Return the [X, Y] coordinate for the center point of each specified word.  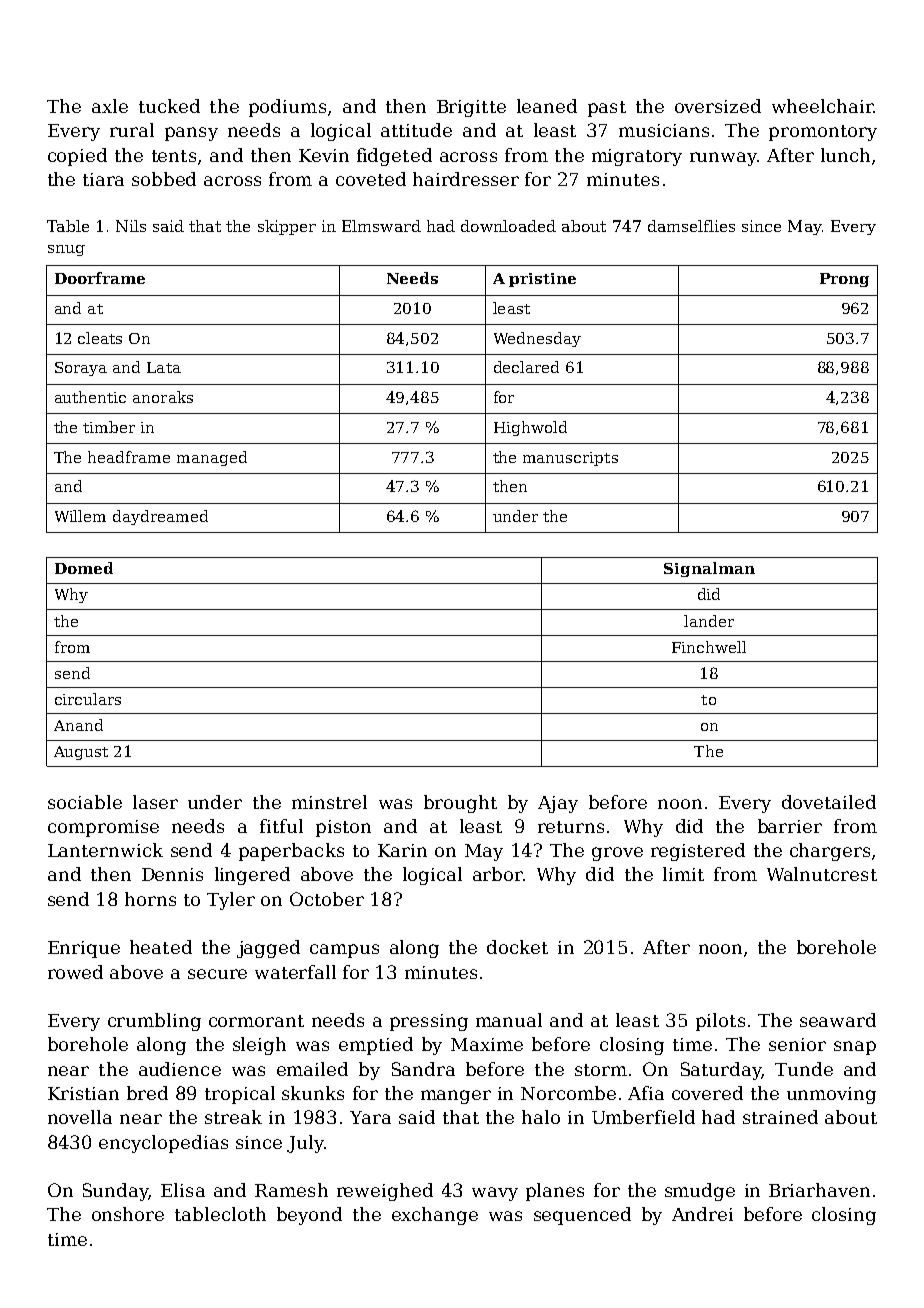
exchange [435, 1216]
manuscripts [570, 459]
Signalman [709, 569]
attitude [416, 130]
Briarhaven [819, 1190]
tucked [169, 106]
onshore [128, 1214]
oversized [718, 106]
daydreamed [160, 517]
